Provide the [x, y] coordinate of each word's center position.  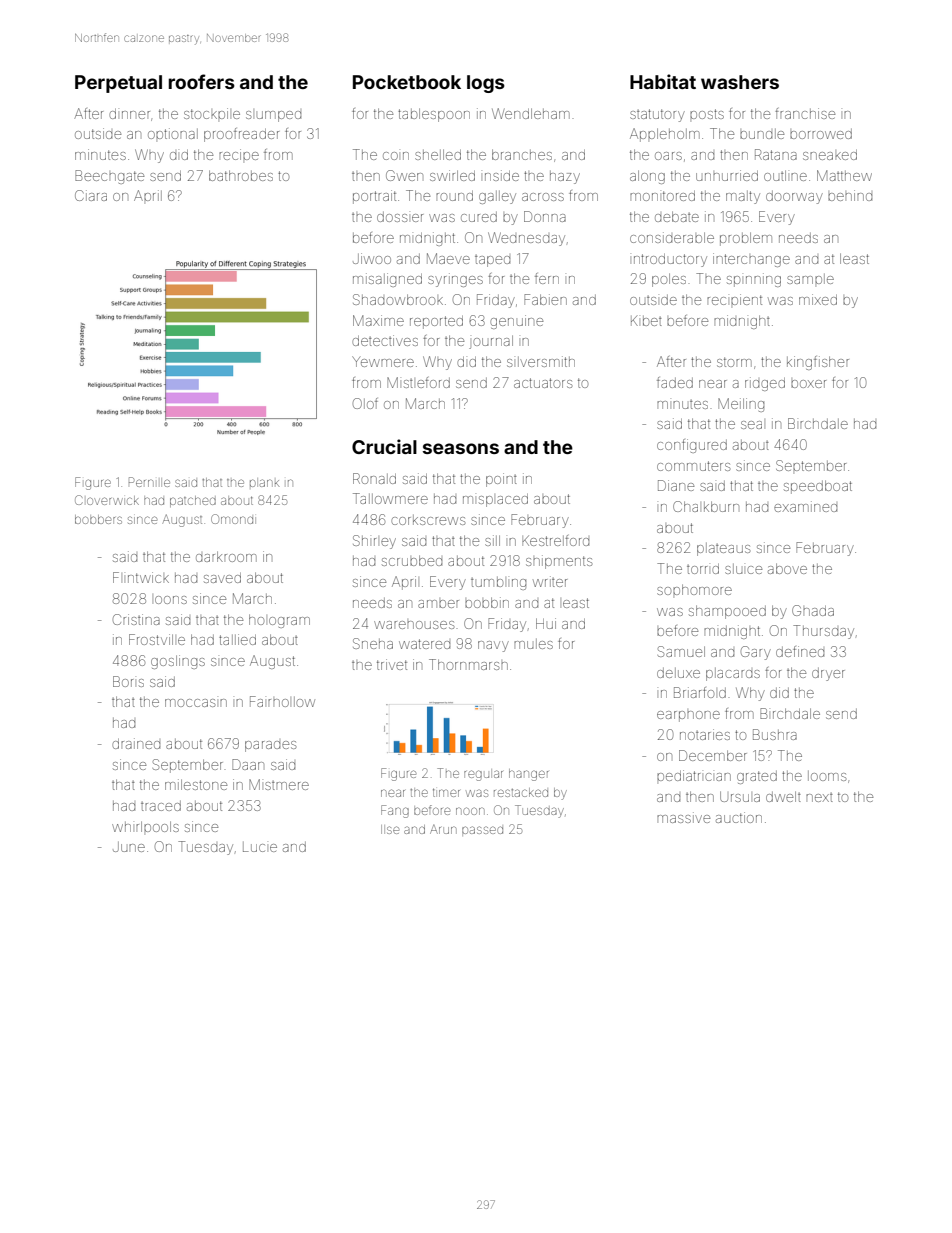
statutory [657, 115]
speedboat [818, 487]
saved [222, 578]
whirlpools [145, 826]
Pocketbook [407, 82]
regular [483, 775]
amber [438, 604]
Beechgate [109, 177]
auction [739, 817]
